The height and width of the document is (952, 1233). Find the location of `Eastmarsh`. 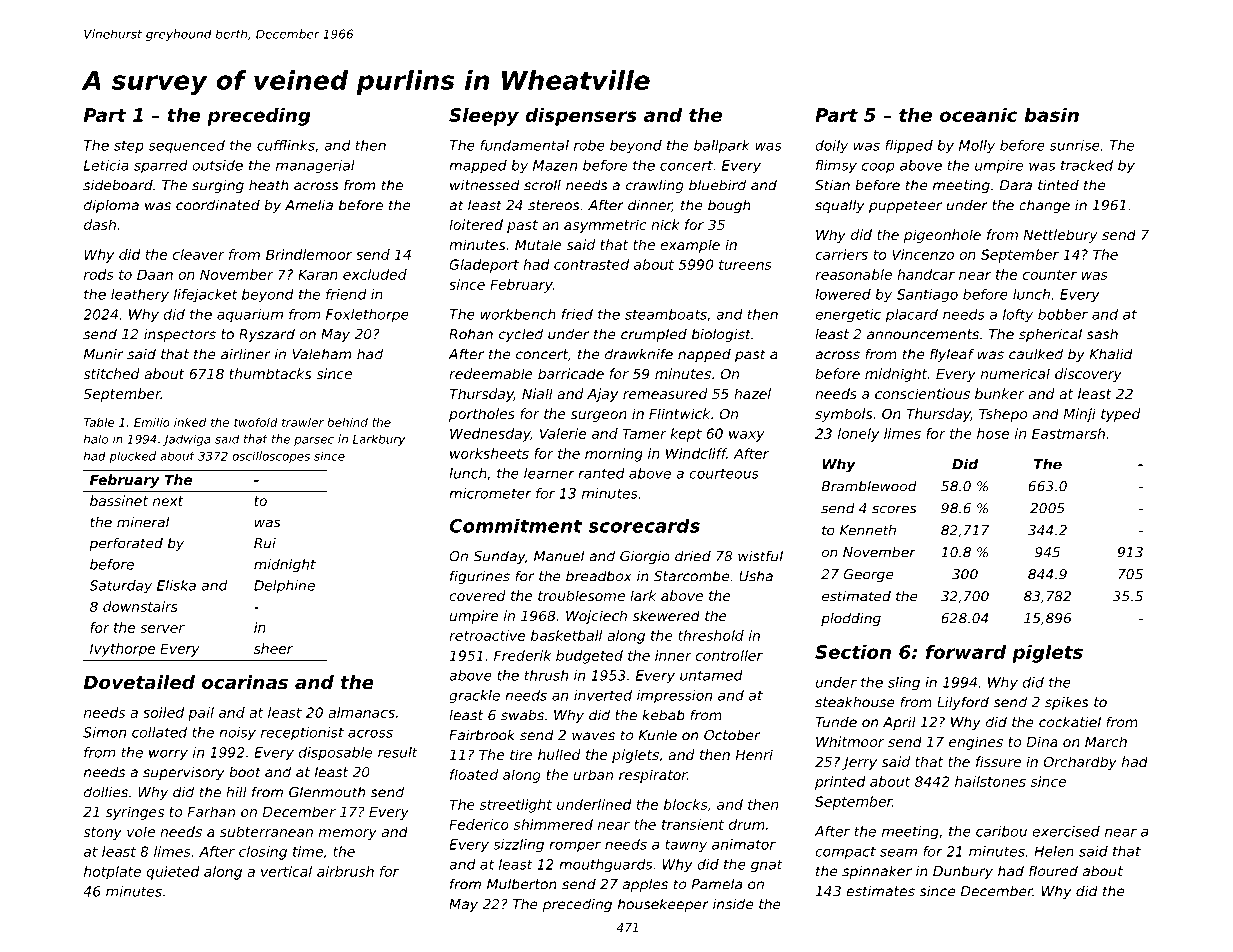

Eastmarsh is located at coordinates (1068, 433).
